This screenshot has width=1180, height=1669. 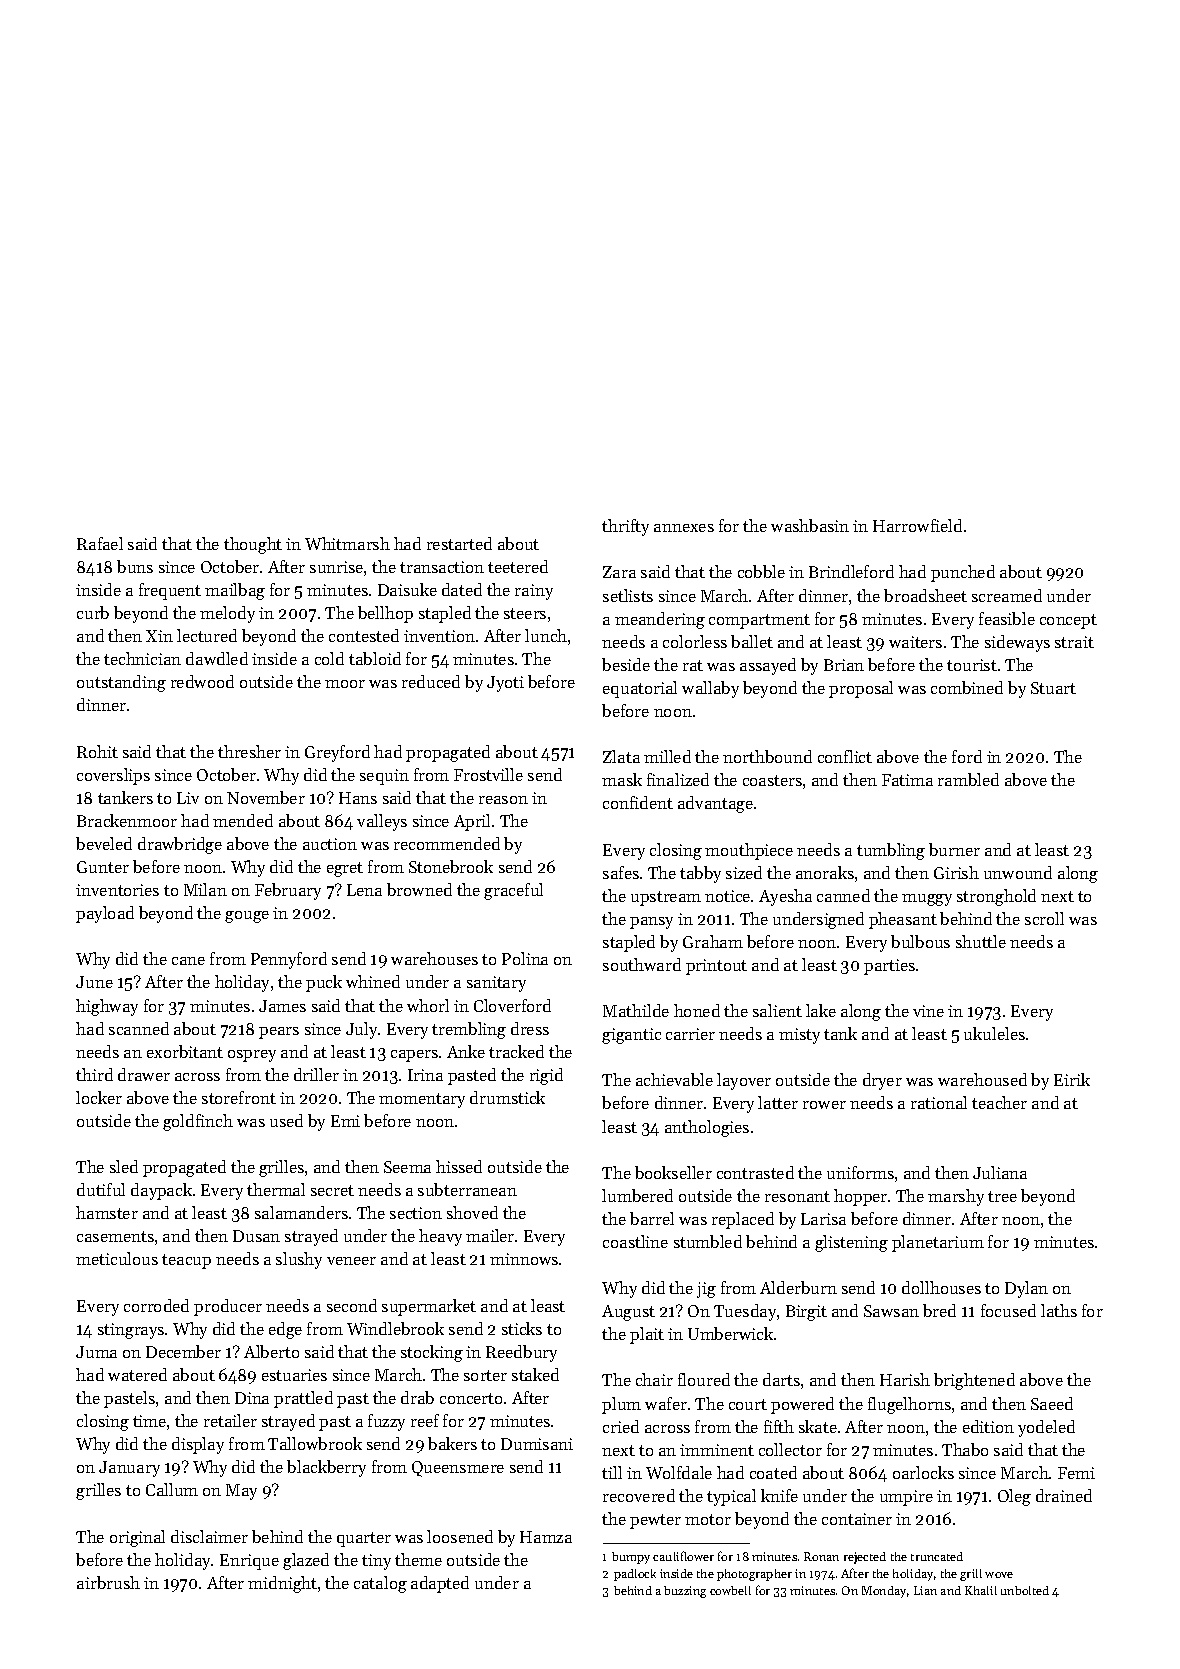 I want to click on original, so click(x=137, y=1538).
